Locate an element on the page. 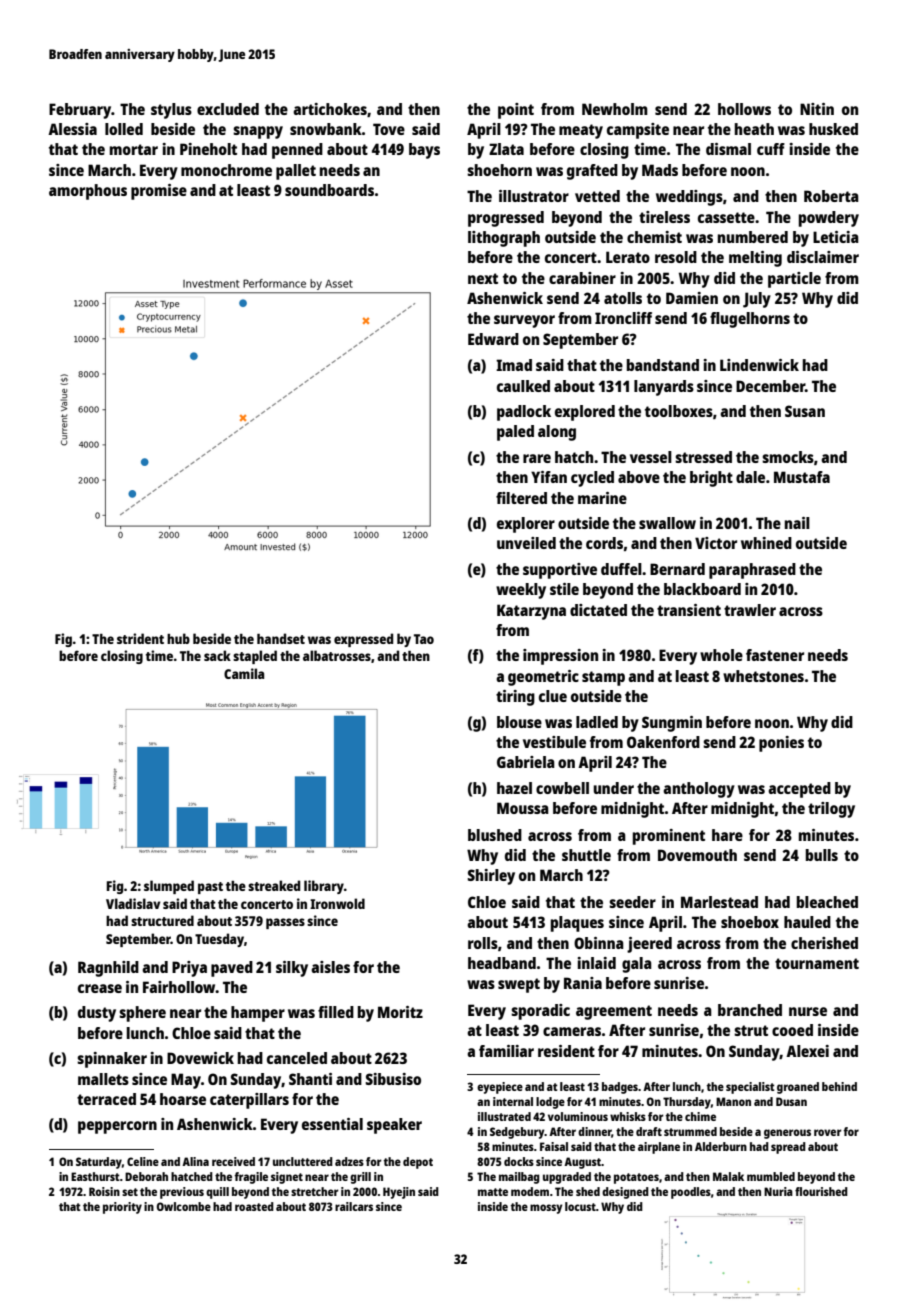 The height and width of the page is (1316, 908). Alina is located at coordinates (195, 1161).
